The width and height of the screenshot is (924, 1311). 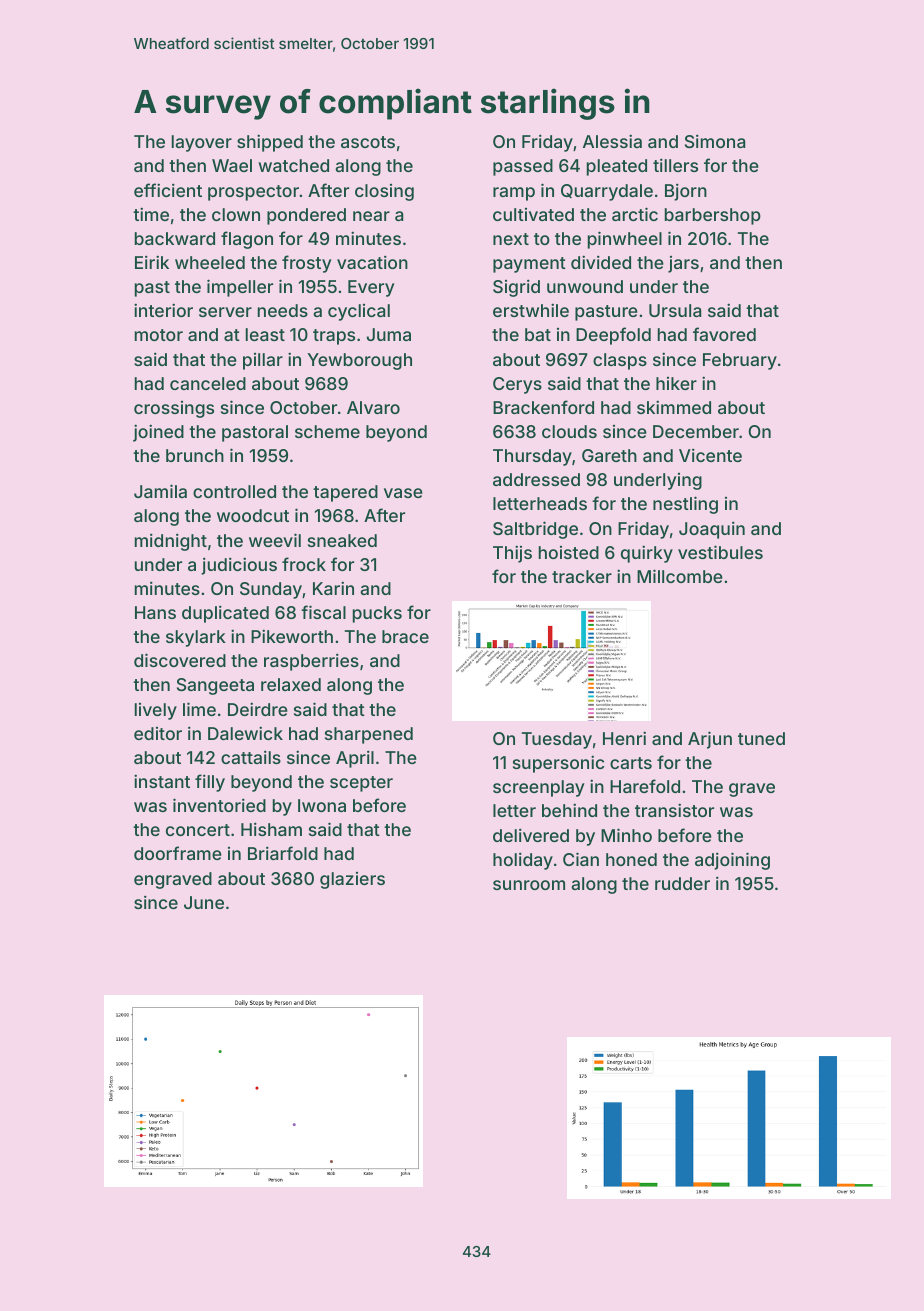 I want to click on Alessia, so click(x=612, y=141).
